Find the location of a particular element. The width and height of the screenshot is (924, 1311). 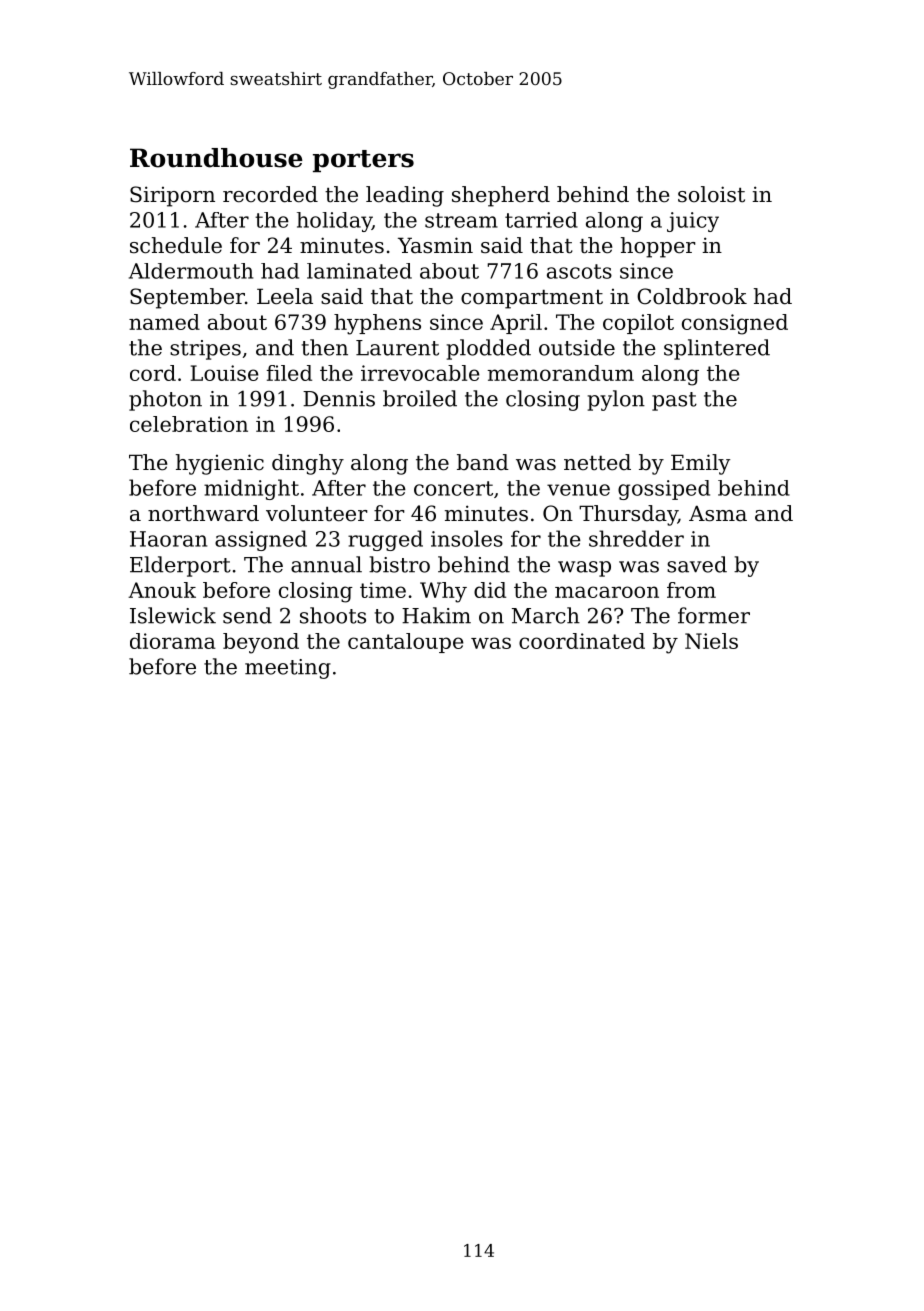

rugged is located at coordinates (385, 540).
